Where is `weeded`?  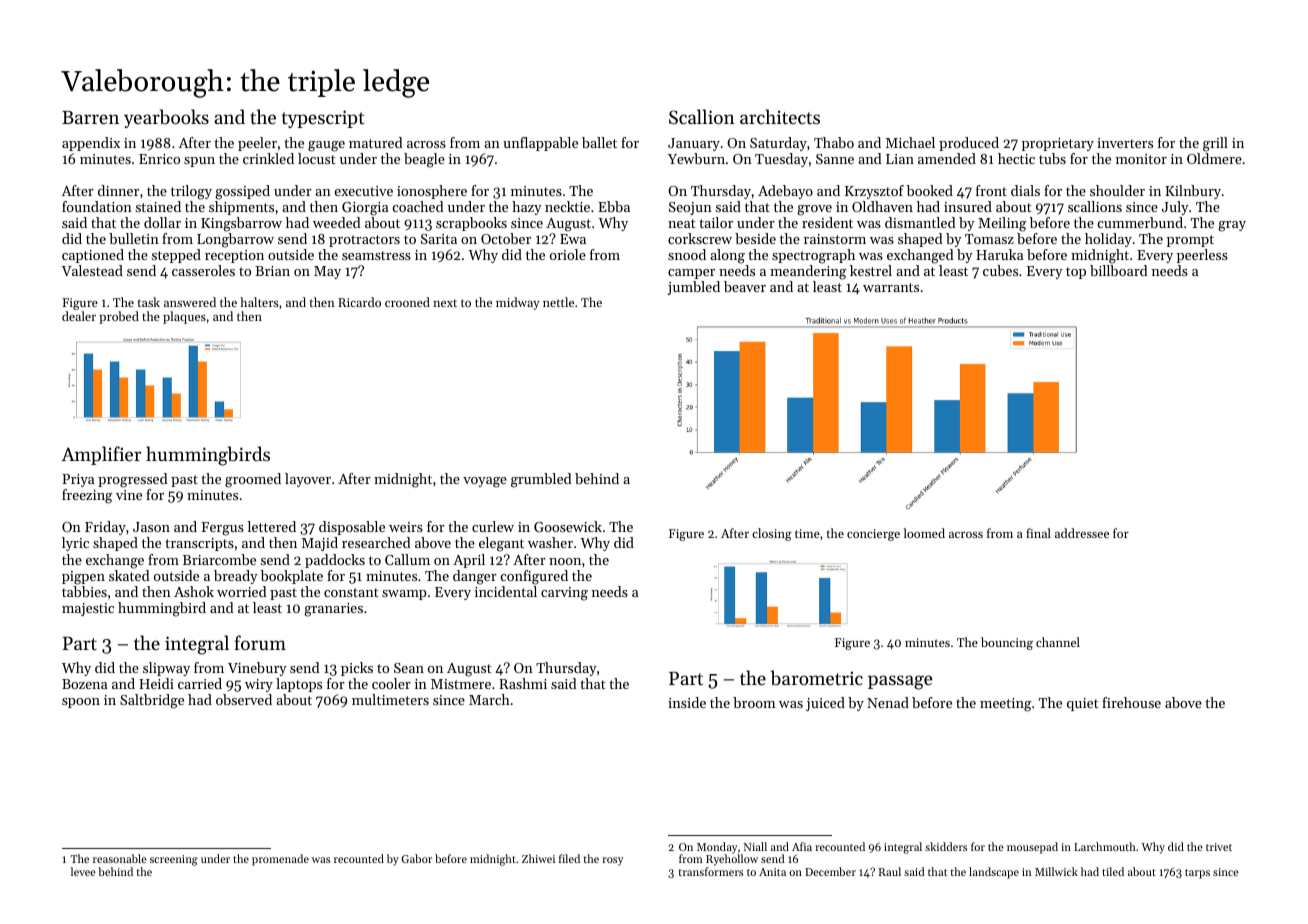
weeded is located at coordinates (337, 222).
